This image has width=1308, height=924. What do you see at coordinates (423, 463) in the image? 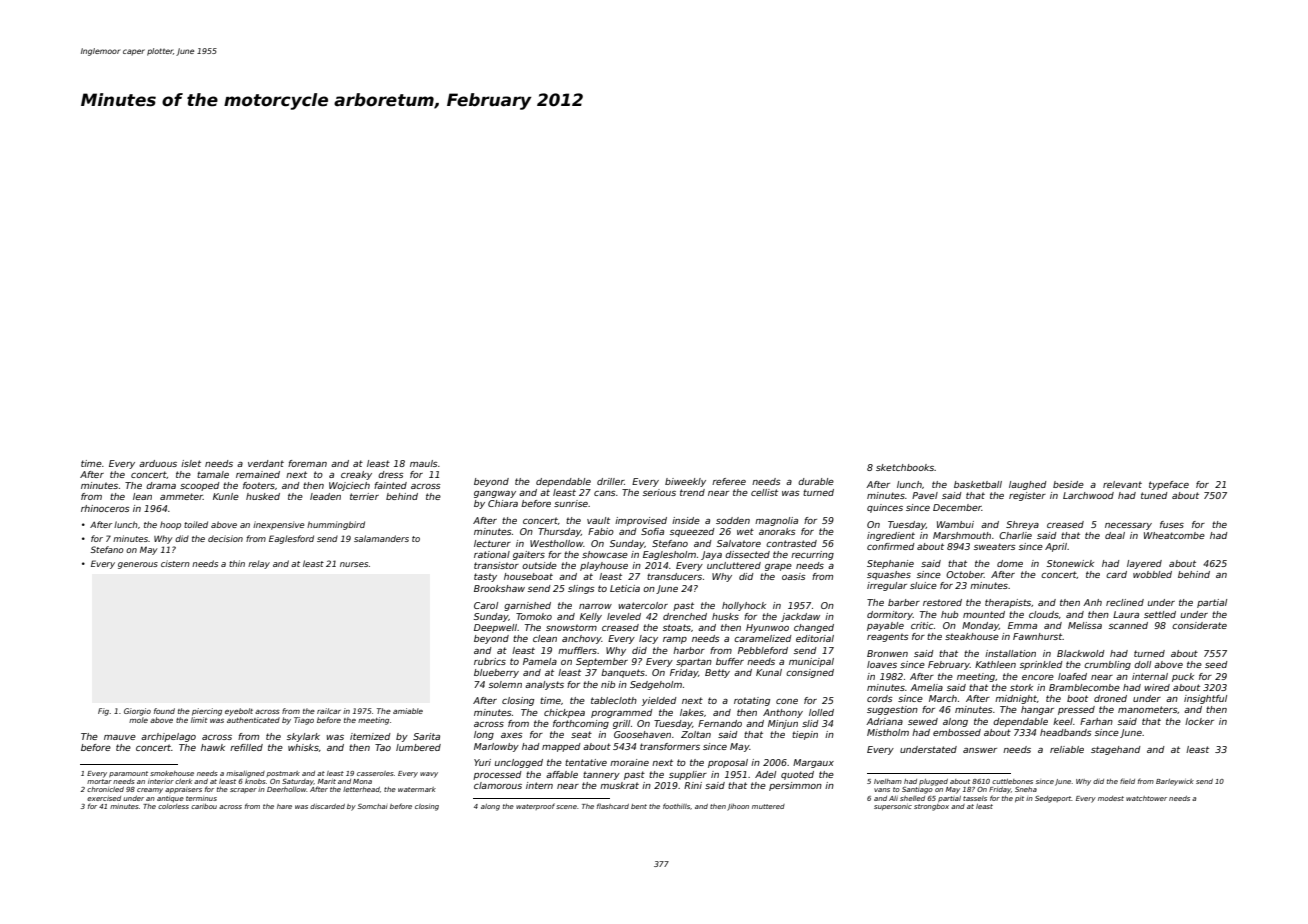
I see `mauls` at bounding box center [423, 463].
